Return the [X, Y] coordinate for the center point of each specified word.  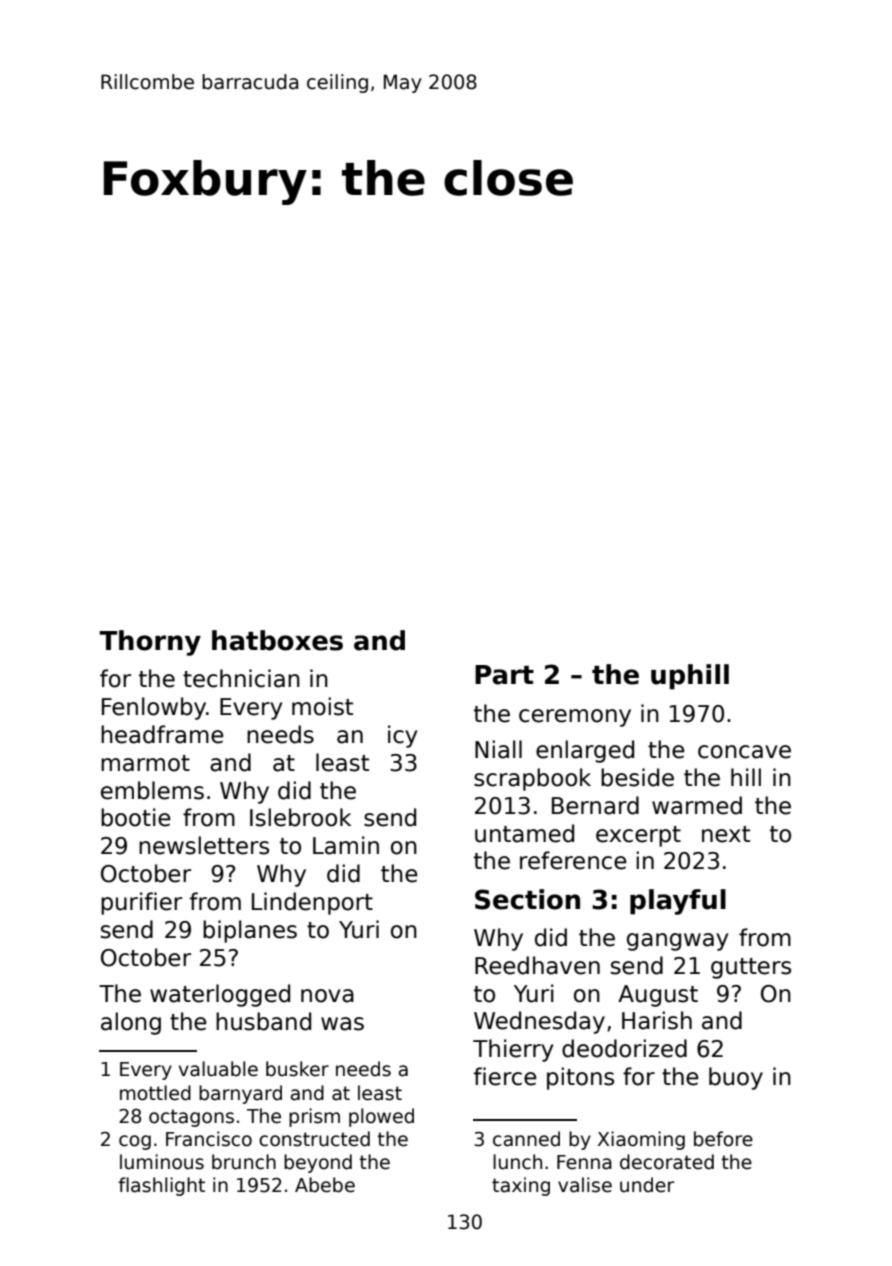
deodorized [624, 1048]
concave [744, 752]
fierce [505, 1076]
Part [504, 675]
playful [678, 902]
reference [573, 860]
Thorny [150, 643]
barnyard [240, 1094]
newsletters [204, 845]
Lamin [346, 845]
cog [135, 1142]
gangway [677, 942]
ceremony [575, 718]
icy [402, 736]
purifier [141, 903]
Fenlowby [154, 708]
